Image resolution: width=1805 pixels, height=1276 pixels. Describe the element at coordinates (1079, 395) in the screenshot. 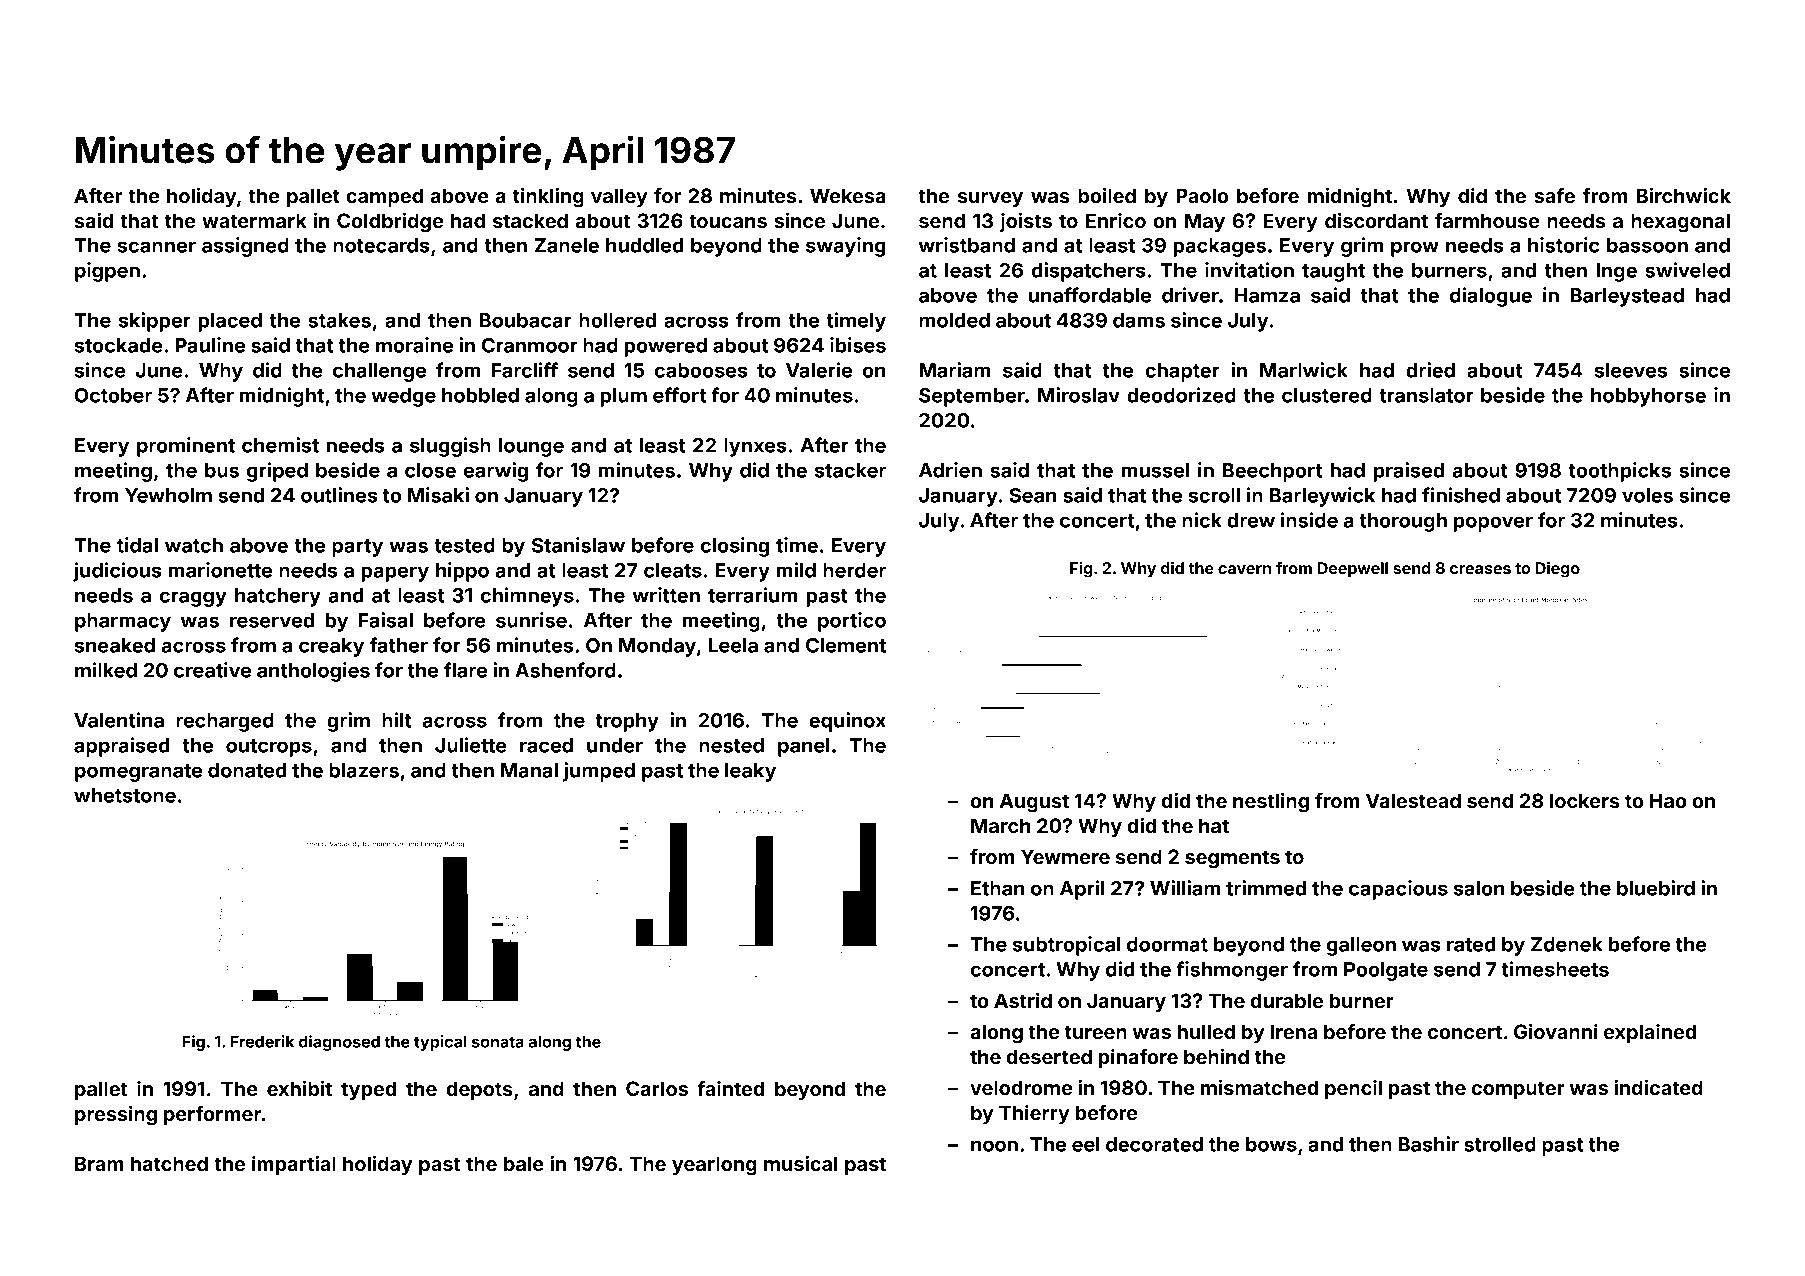

I see `Miroslav` at that location.
